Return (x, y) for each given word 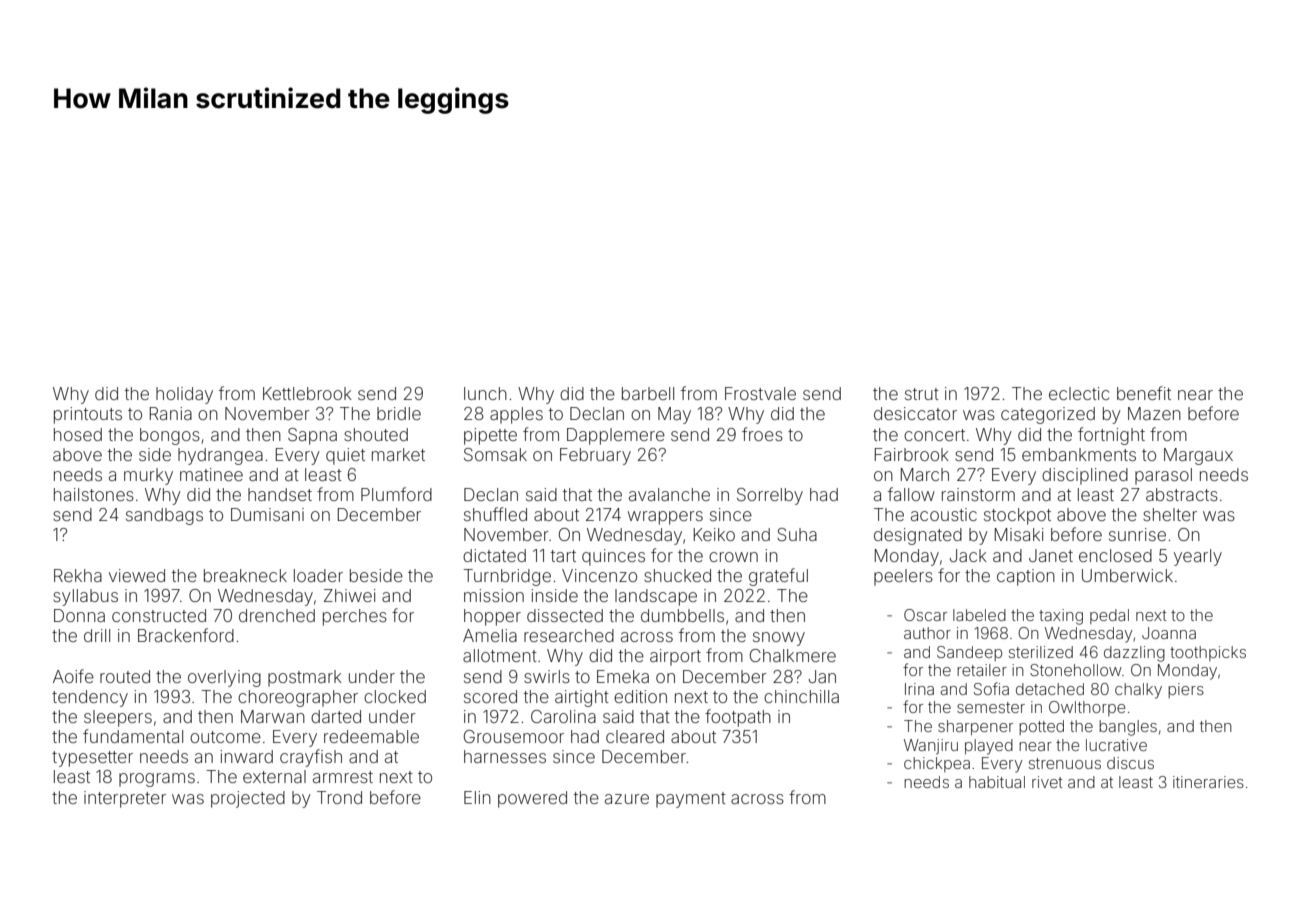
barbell (648, 393)
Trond (339, 797)
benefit (1144, 393)
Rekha (78, 575)
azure (627, 799)
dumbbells (682, 615)
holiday (184, 395)
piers (1186, 690)
